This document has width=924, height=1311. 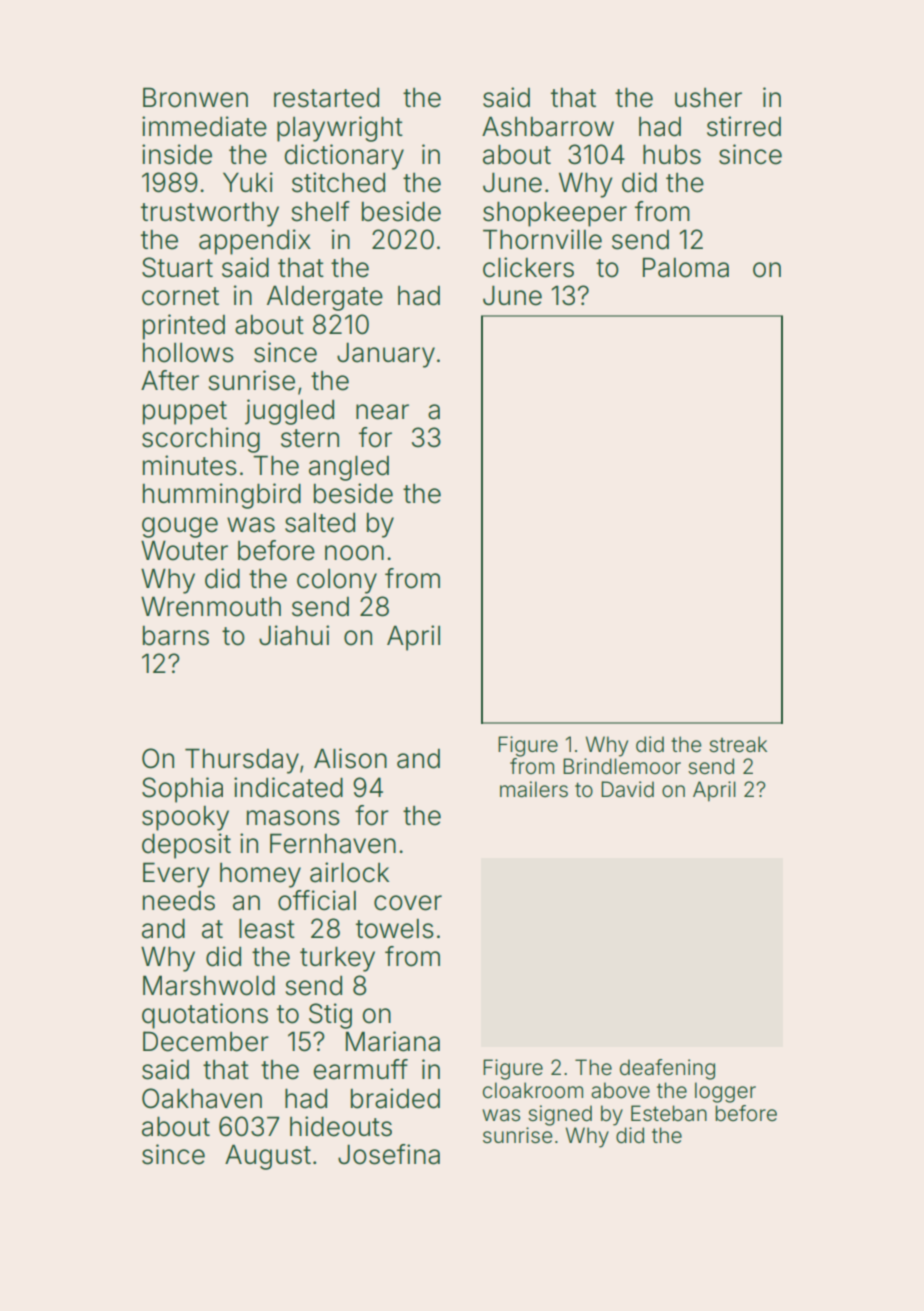 What do you see at coordinates (669, 1113) in the document?
I see `Esteban` at bounding box center [669, 1113].
